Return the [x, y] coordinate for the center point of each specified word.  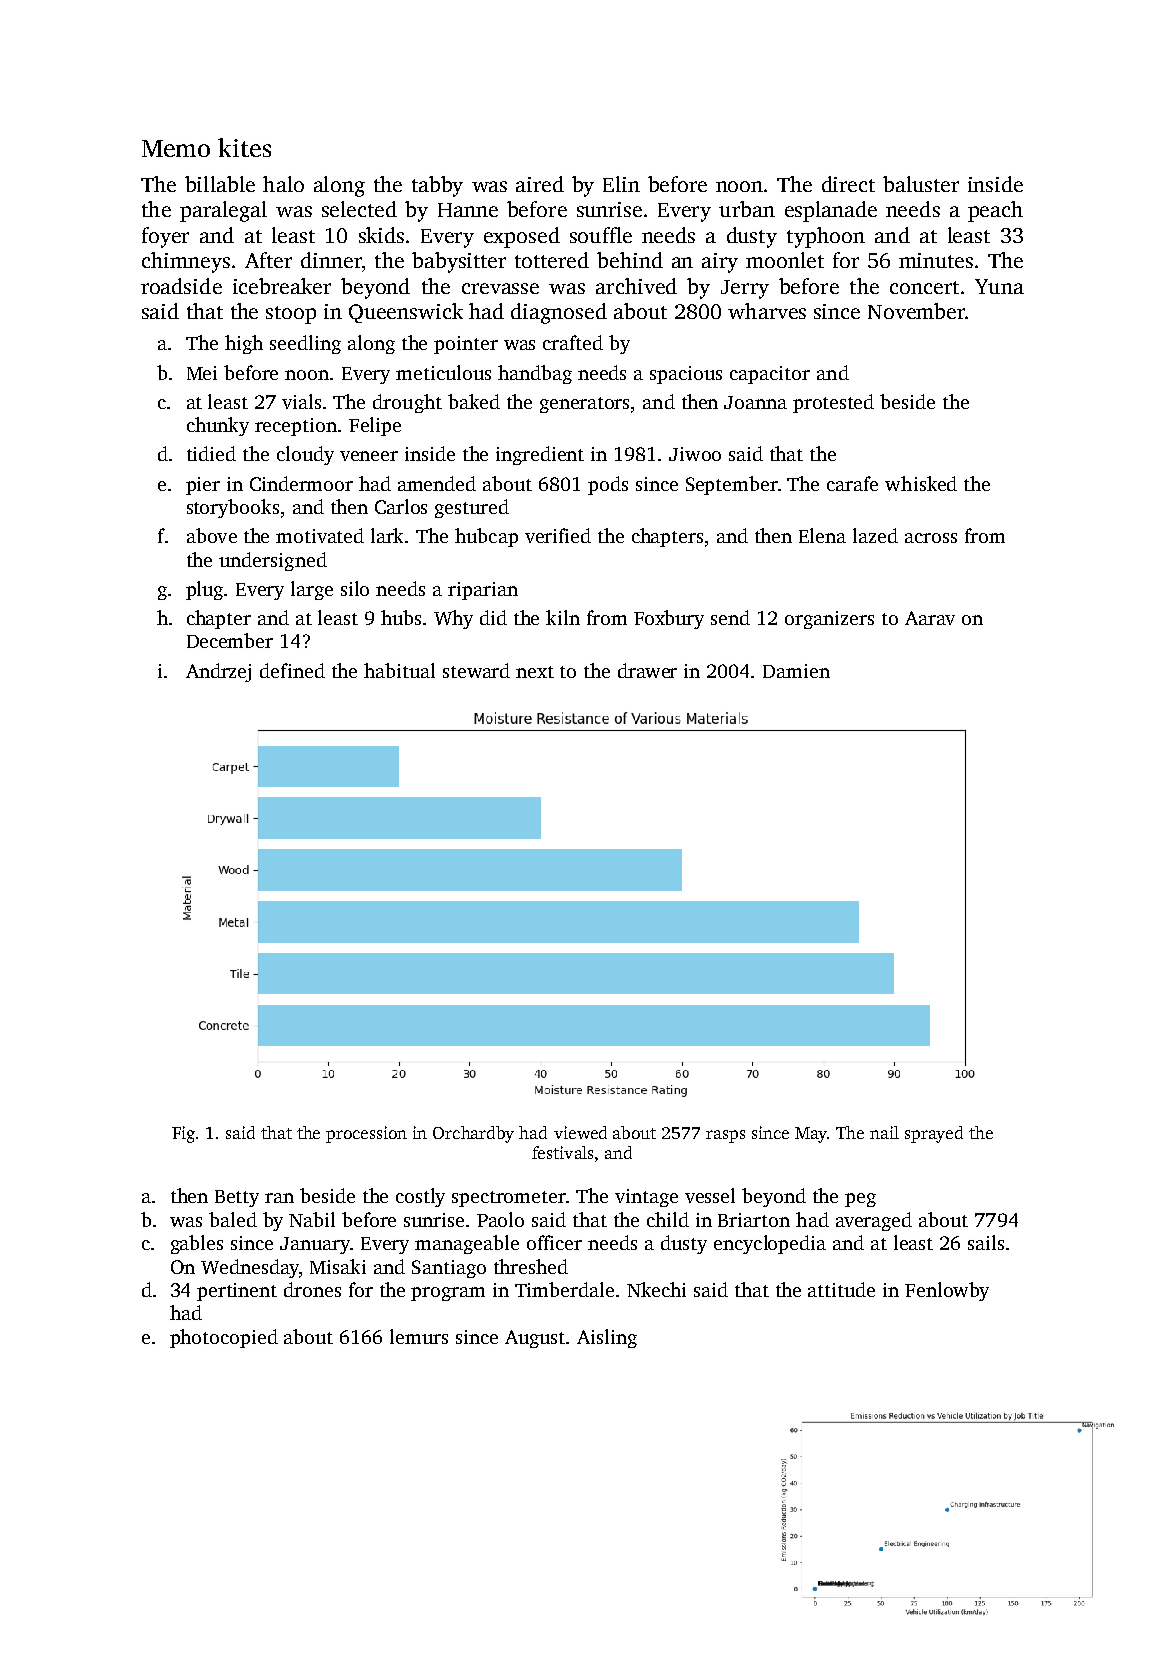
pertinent [237, 1292]
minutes [936, 260]
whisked [921, 483]
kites [244, 147]
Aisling [607, 1338]
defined [292, 670]
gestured [472, 508]
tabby [437, 186]
